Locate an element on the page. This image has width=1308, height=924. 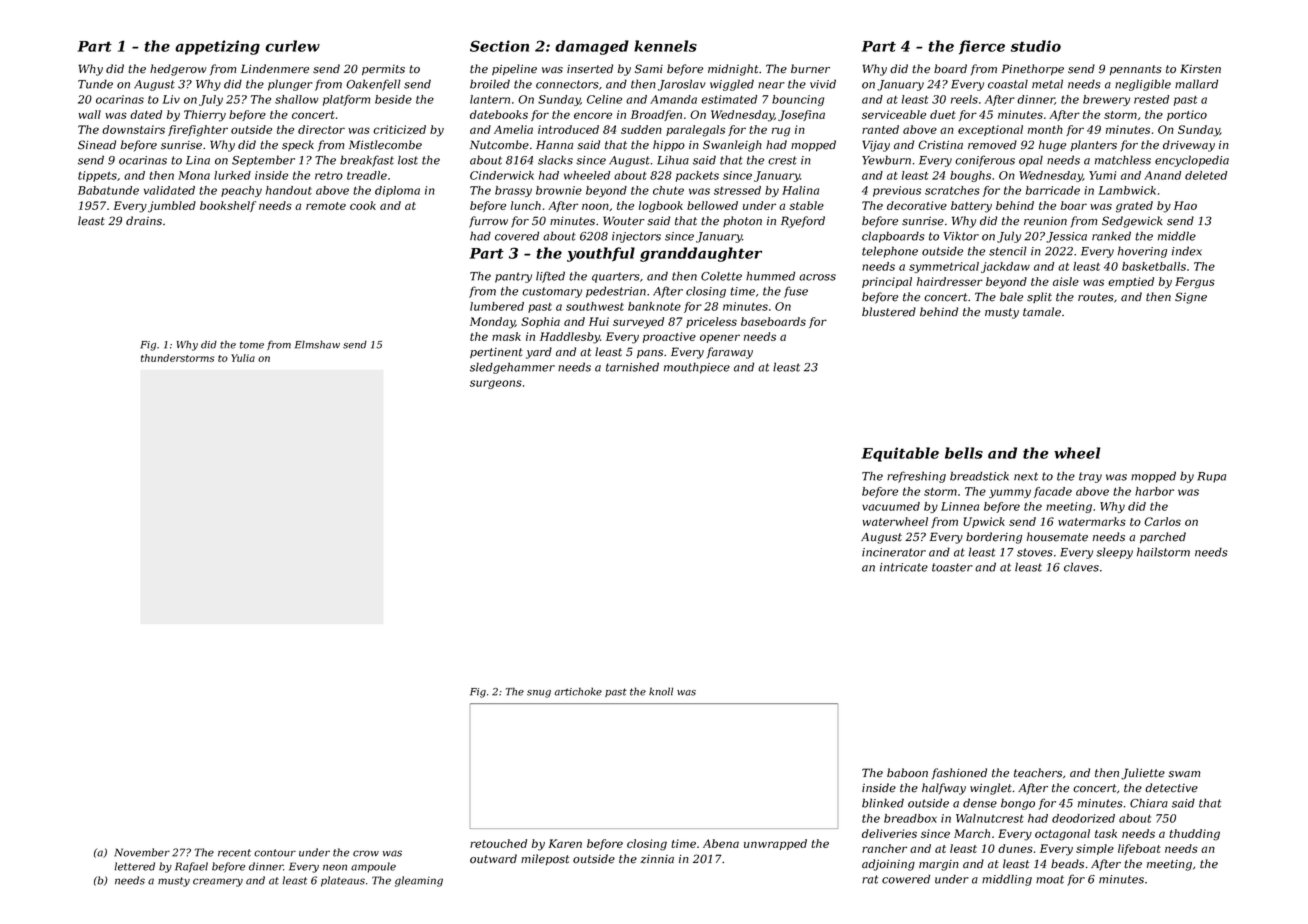
November is located at coordinates (142, 852).
